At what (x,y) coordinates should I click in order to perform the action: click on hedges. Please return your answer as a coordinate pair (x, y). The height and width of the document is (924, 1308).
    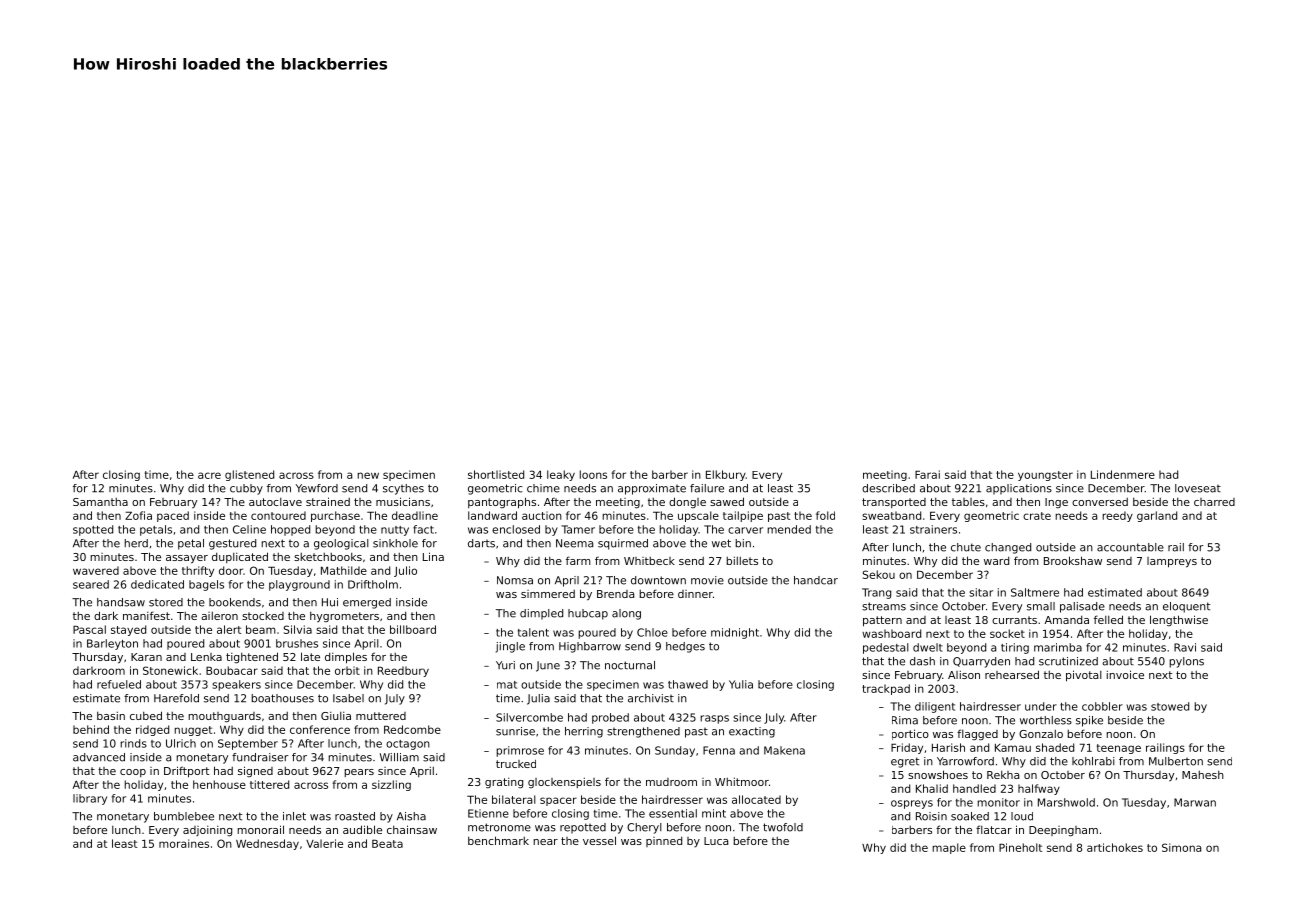
    Looking at the image, I should click on (685, 647).
